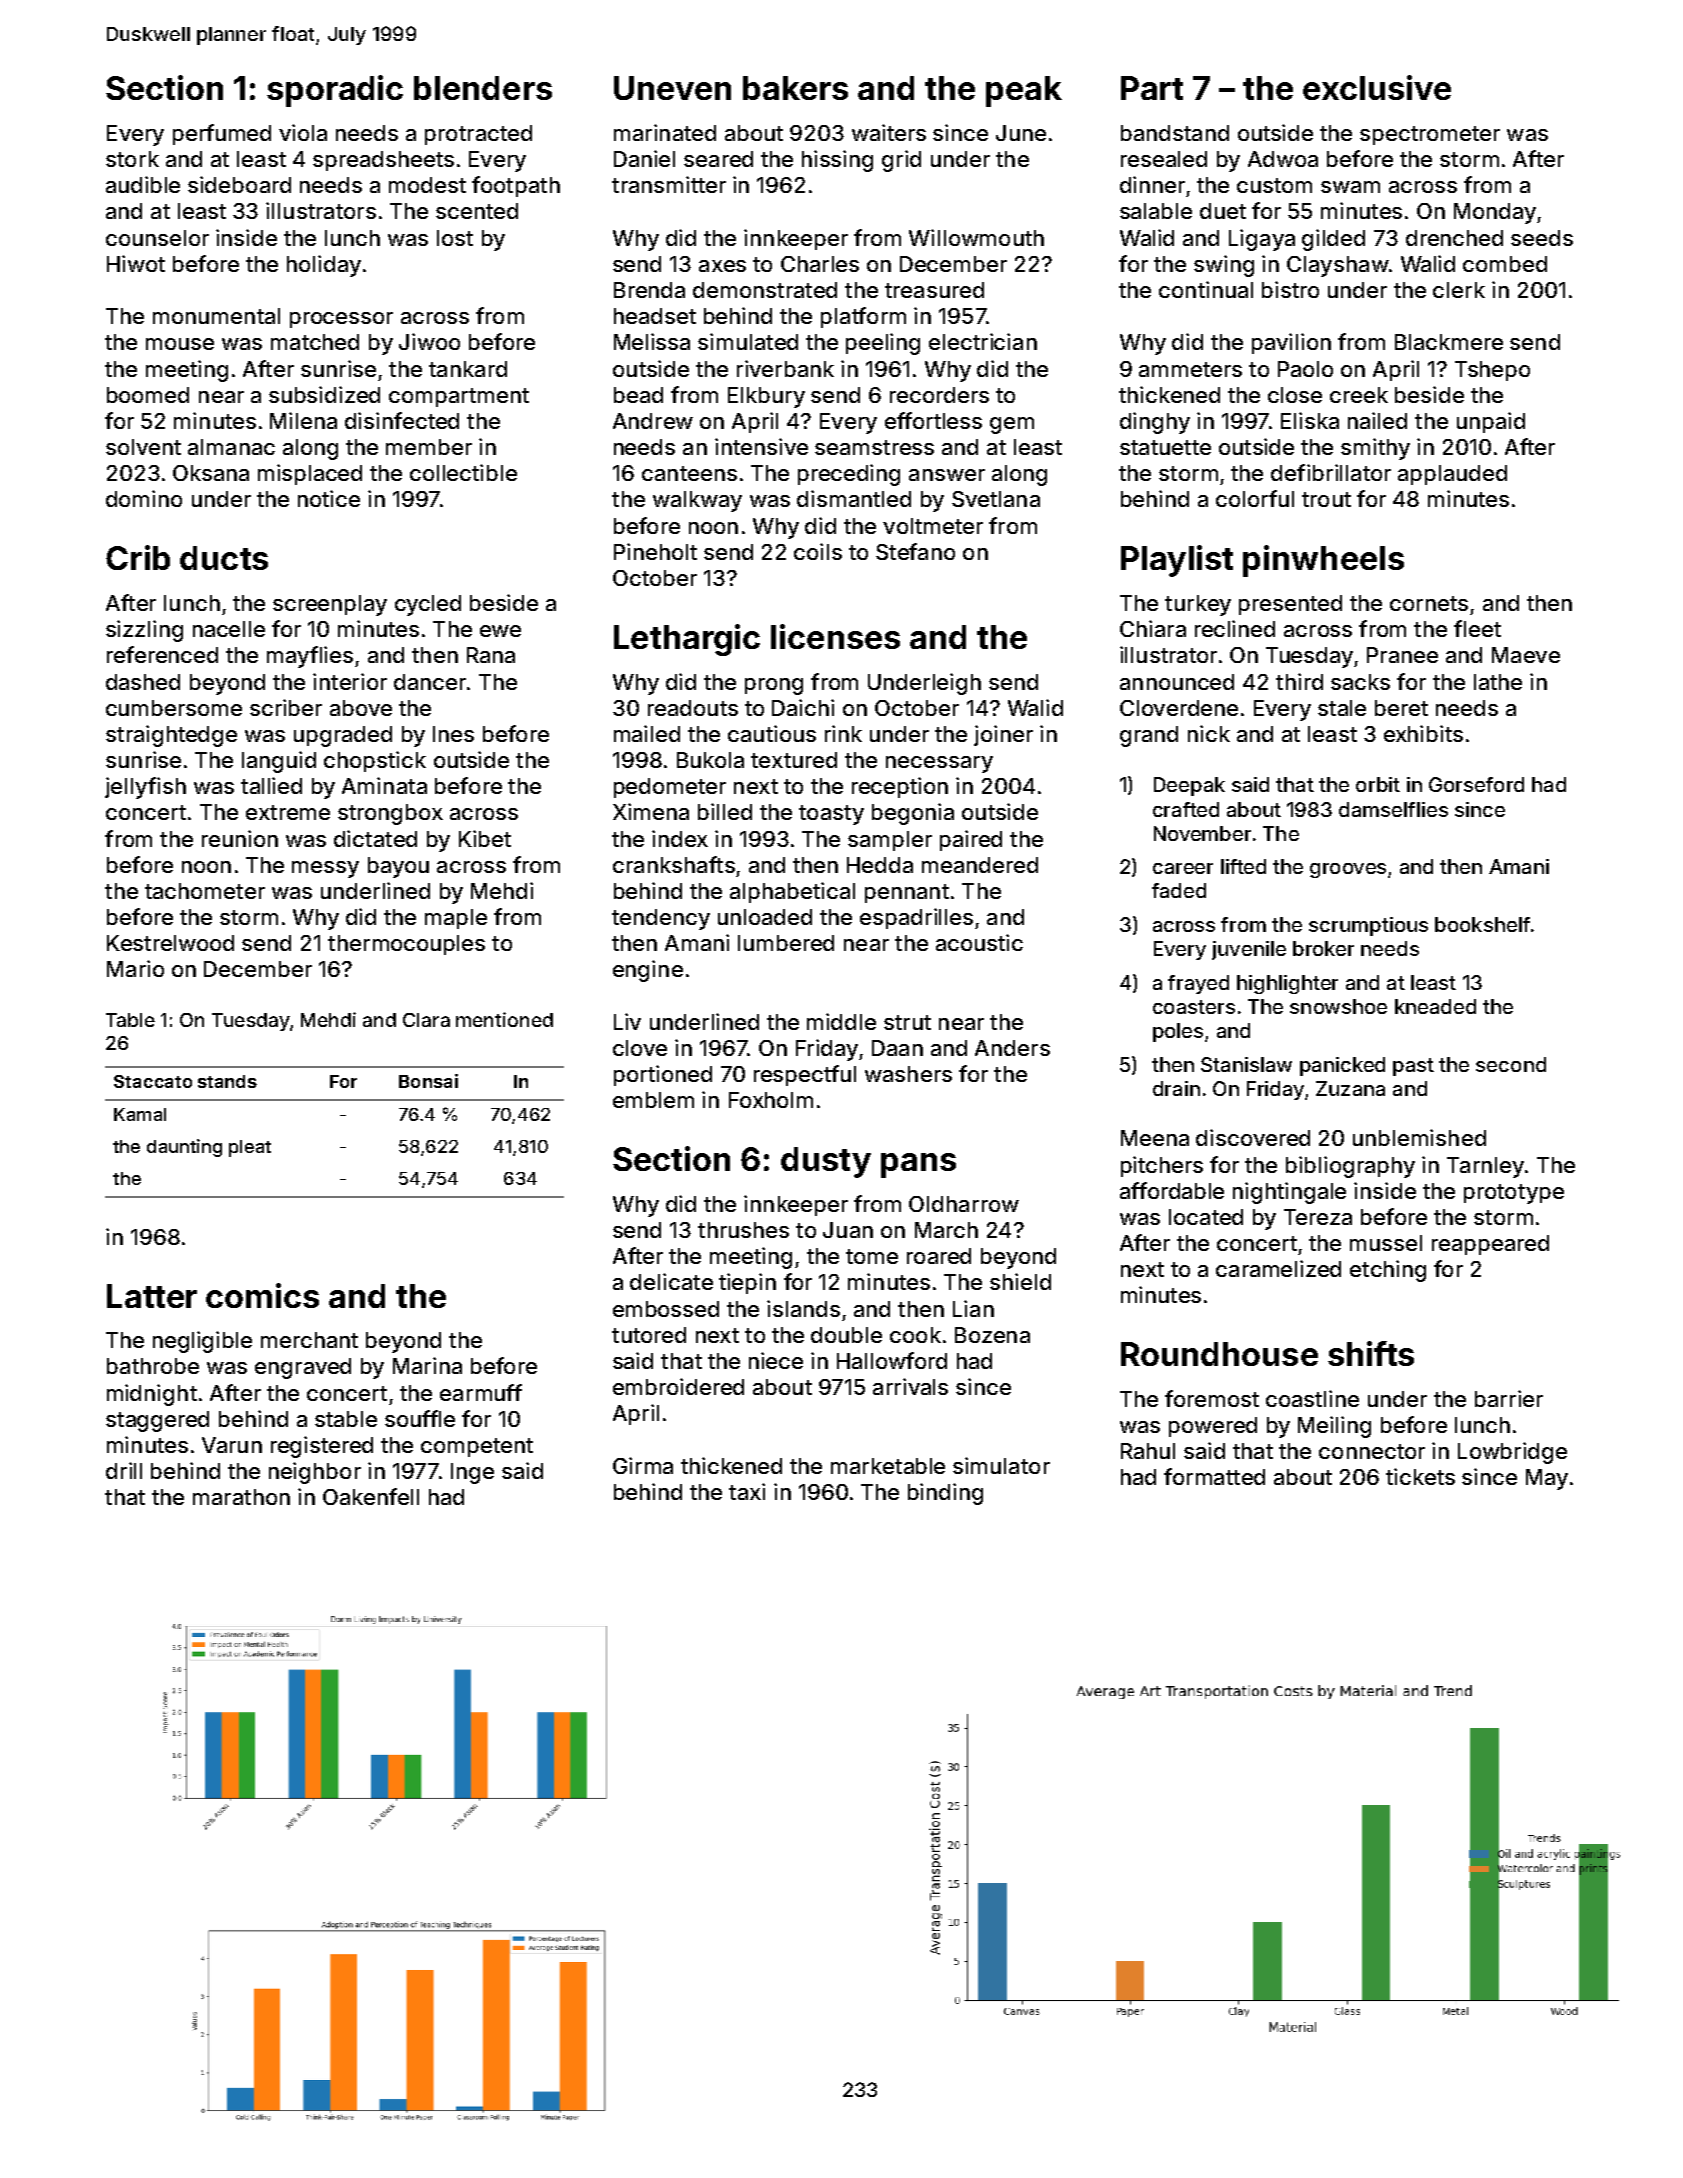 This page has height=2178, width=1683. Describe the element at coordinates (455, 238) in the page. I see `lost` at that location.
